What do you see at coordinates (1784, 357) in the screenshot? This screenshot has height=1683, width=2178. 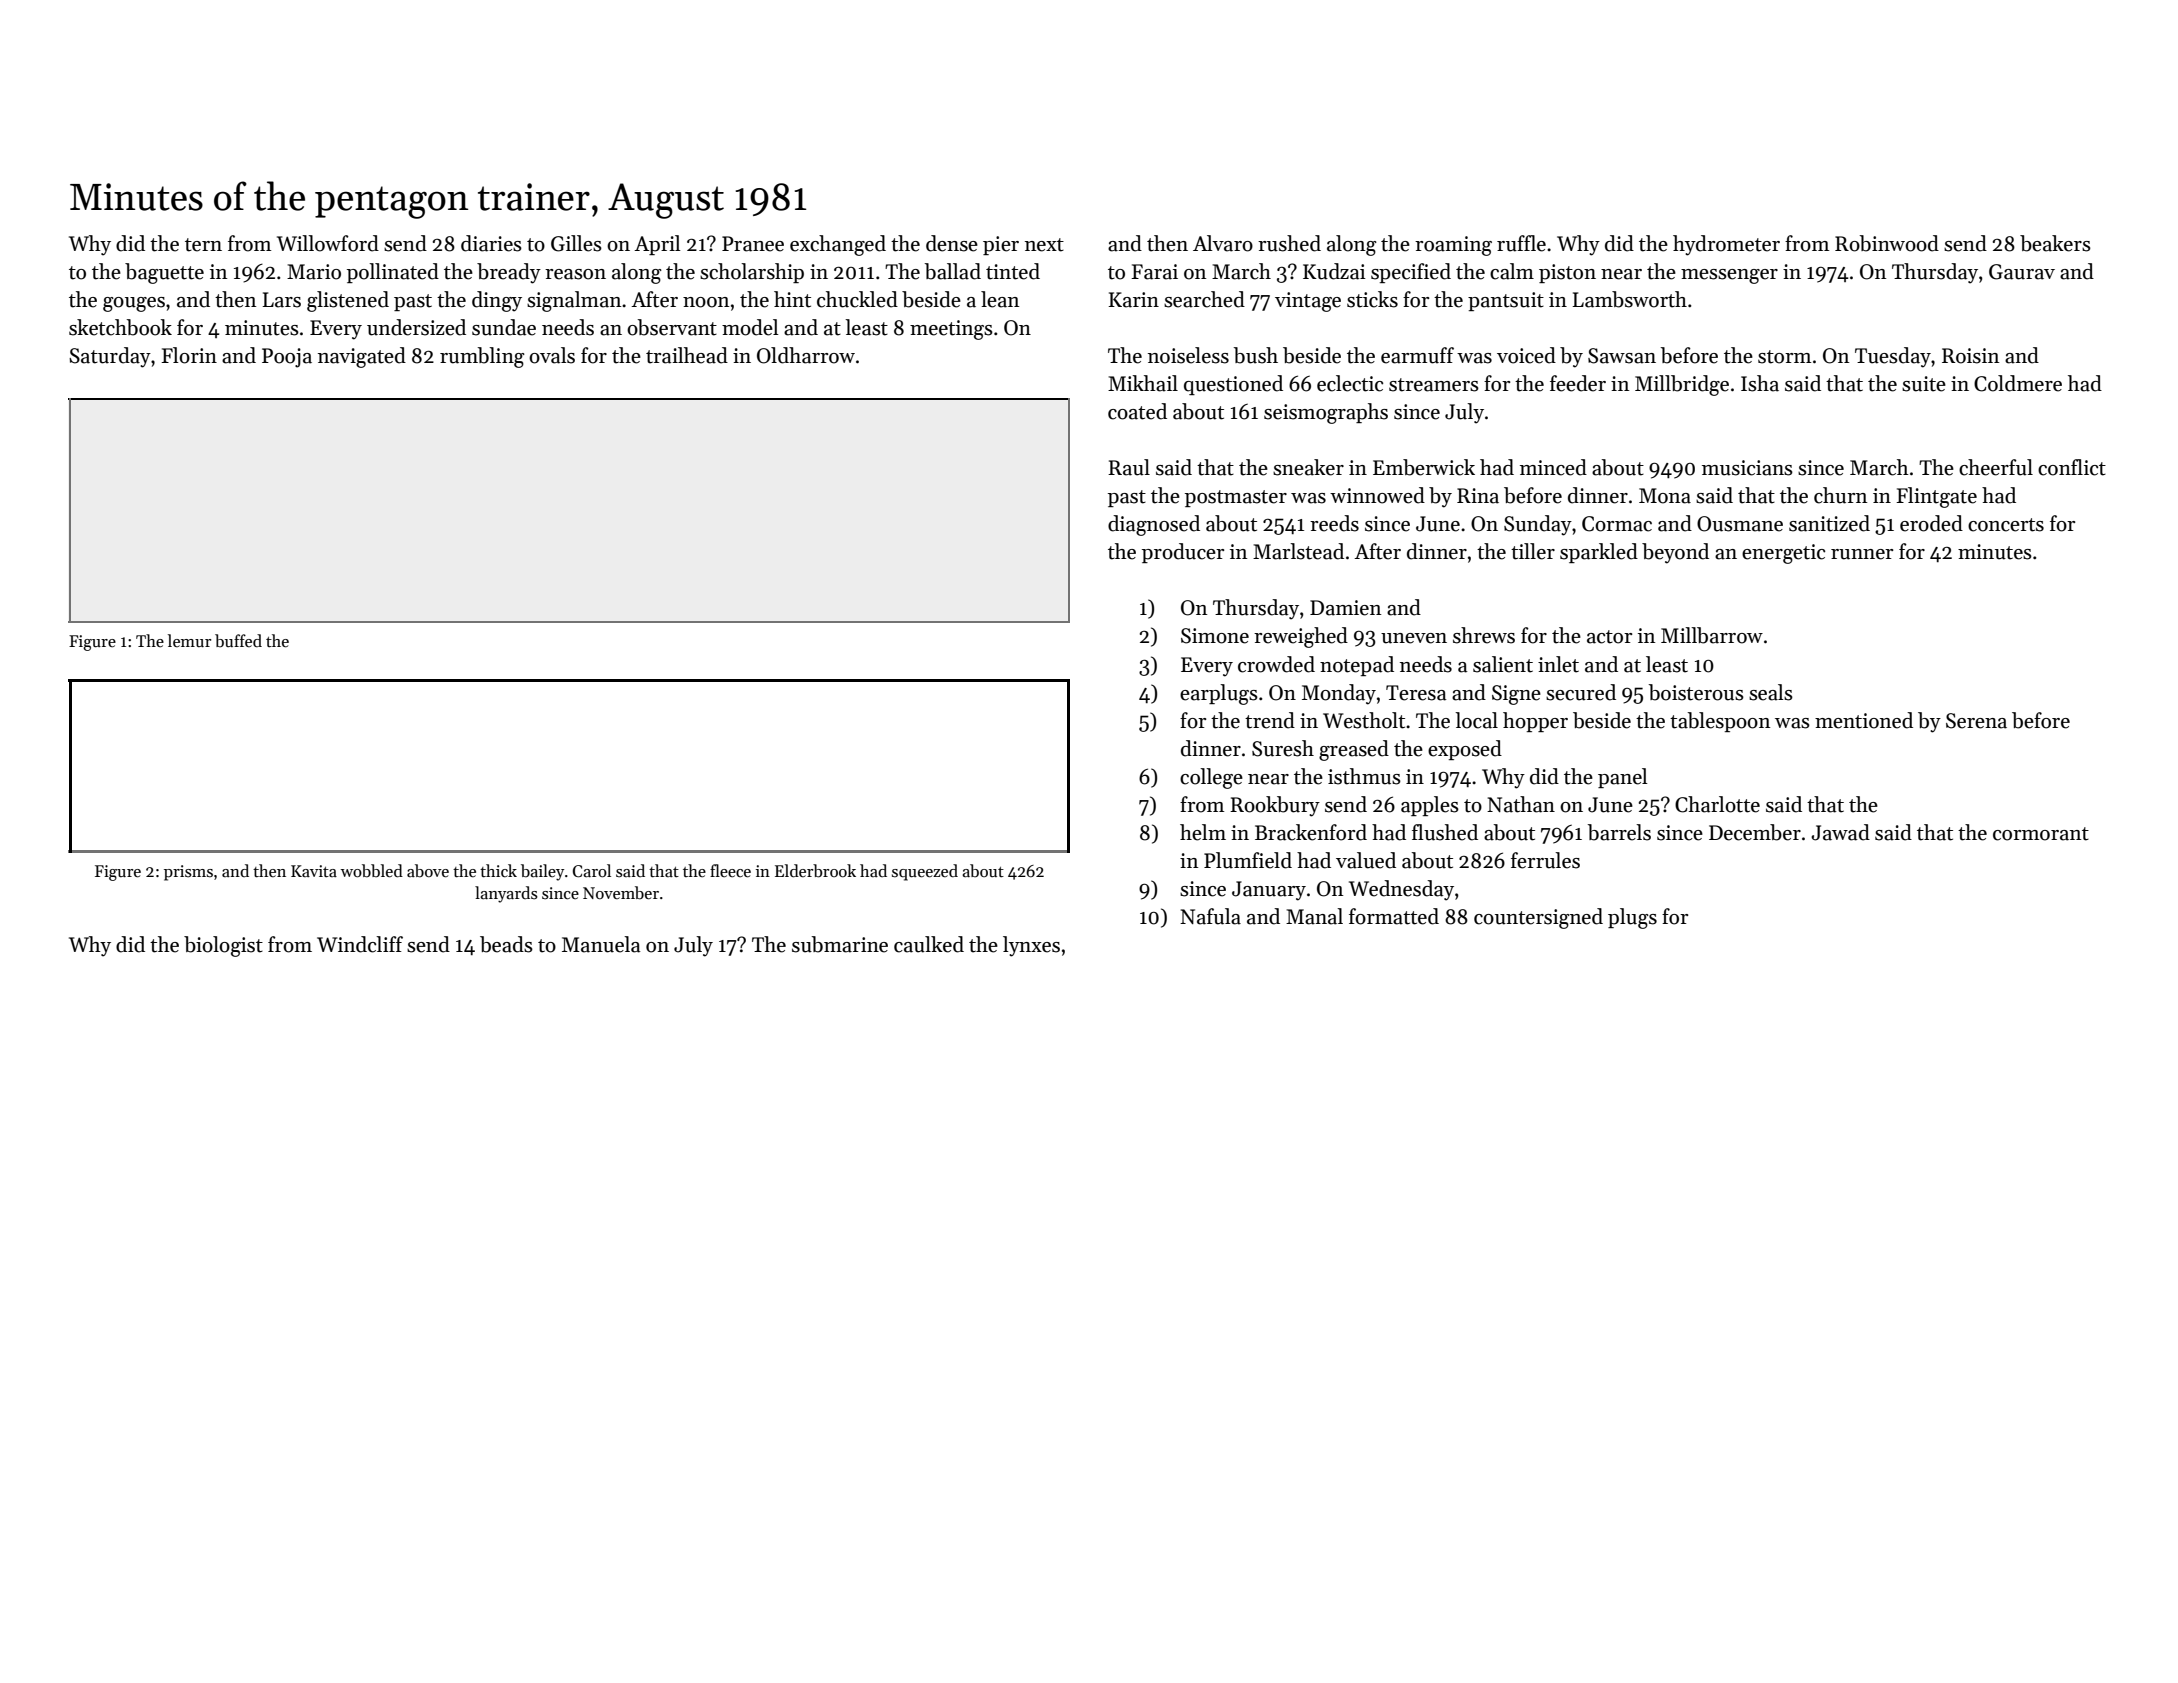 I see `storm` at bounding box center [1784, 357].
